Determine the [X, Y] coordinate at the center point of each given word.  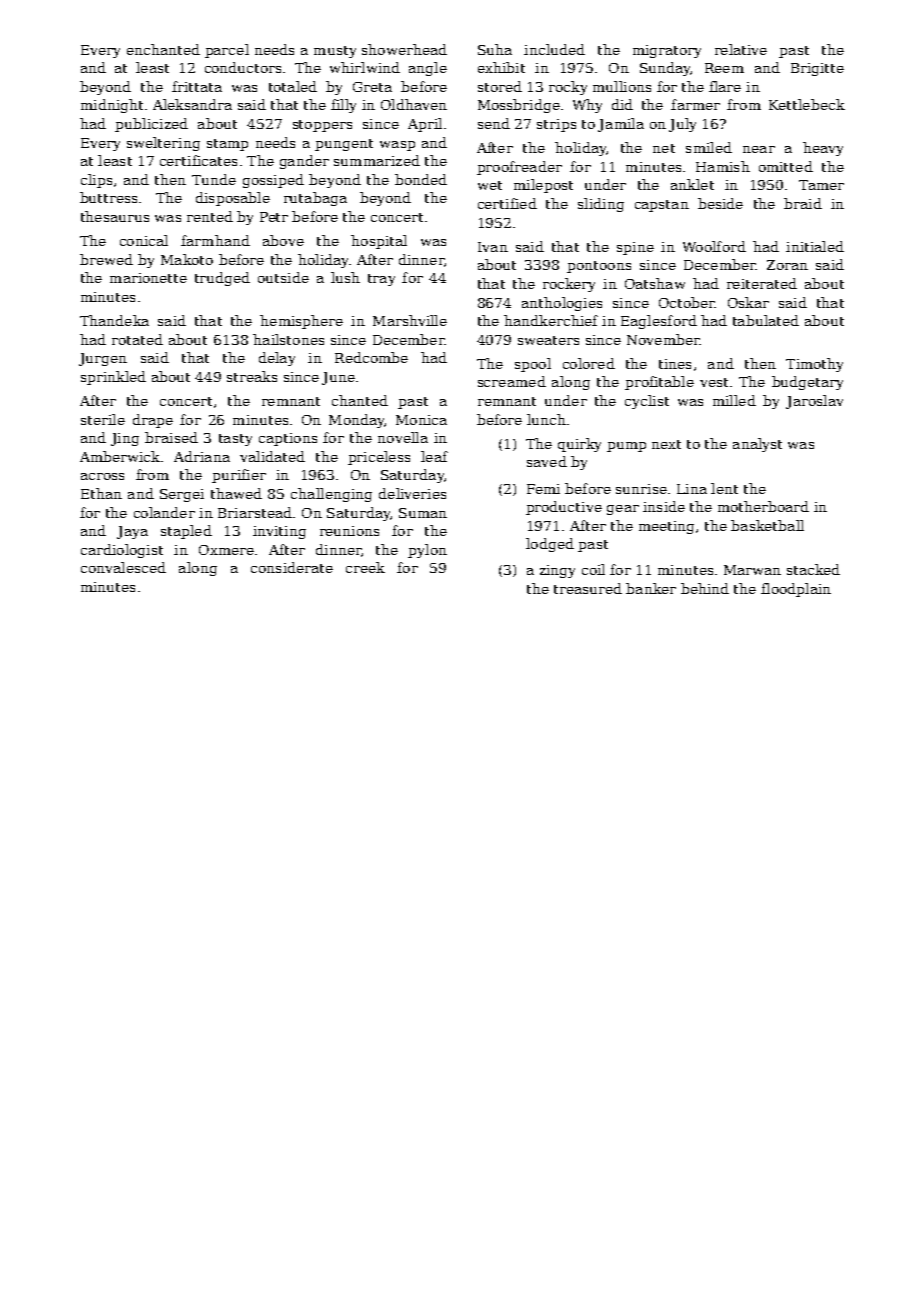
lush [345, 277]
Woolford [714, 246]
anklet [692, 184]
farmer [695, 104]
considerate [292, 567]
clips [96, 181]
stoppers [322, 126]
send [494, 123]
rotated [137, 339]
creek [365, 567]
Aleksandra [192, 104]
